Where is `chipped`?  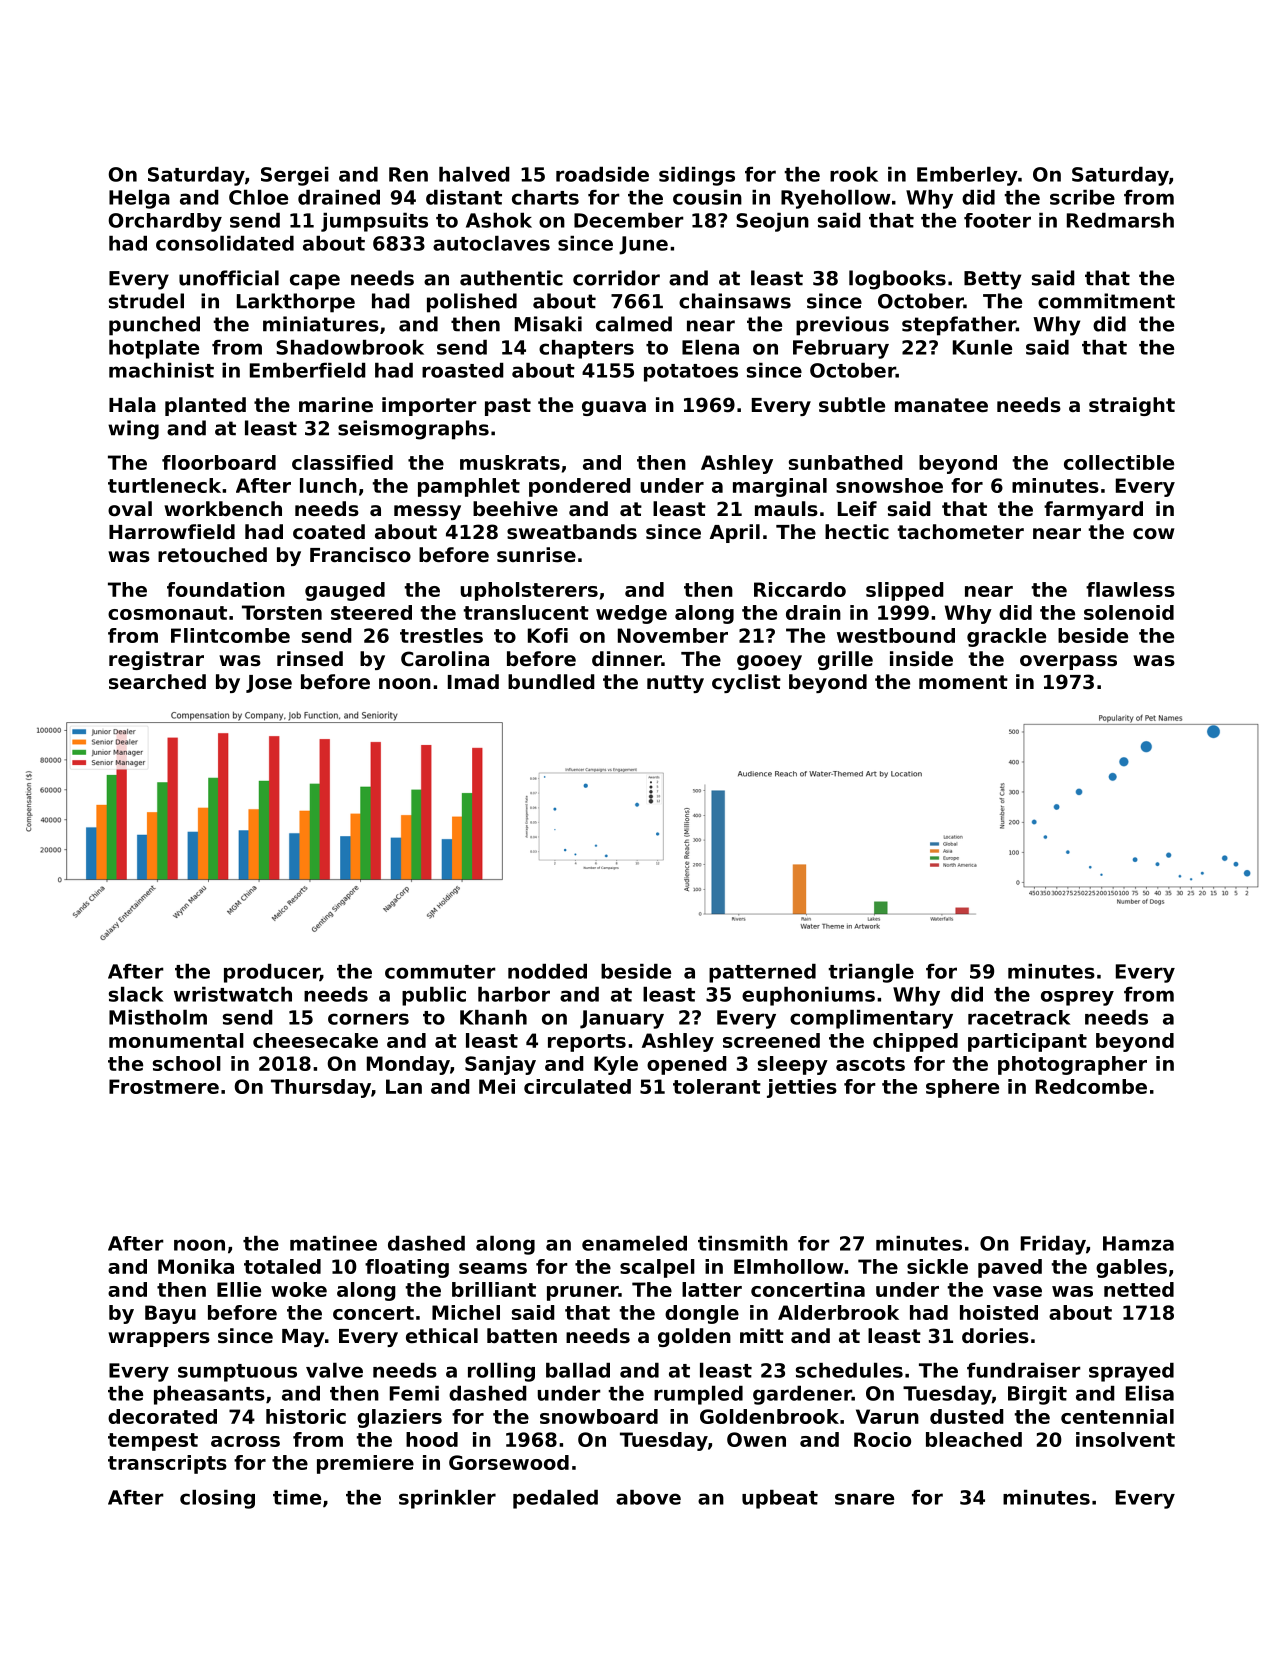 chipped is located at coordinates (915, 1042).
